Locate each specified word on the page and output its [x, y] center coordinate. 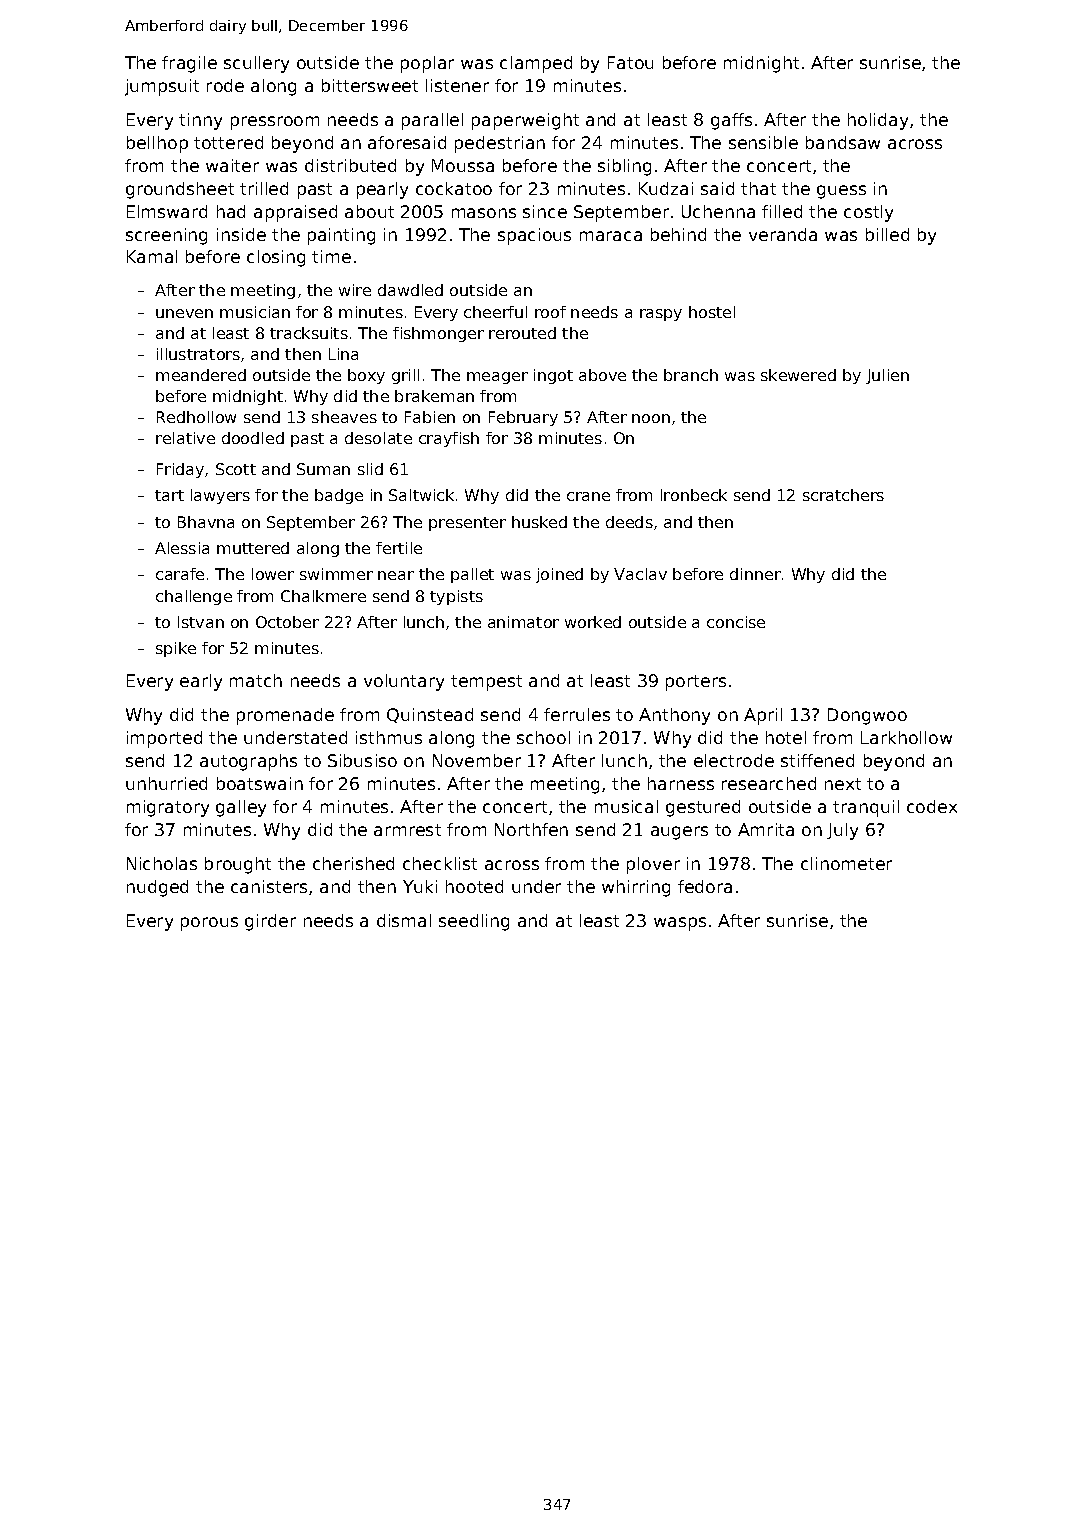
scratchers [843, 495]
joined [559, 575]
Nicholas [162, 863]
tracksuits [309, 333]
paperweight [525, 121]
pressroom [275, 123]
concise [736, 622]
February [523, 418]
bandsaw [843, 142]
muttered [253, 548]
